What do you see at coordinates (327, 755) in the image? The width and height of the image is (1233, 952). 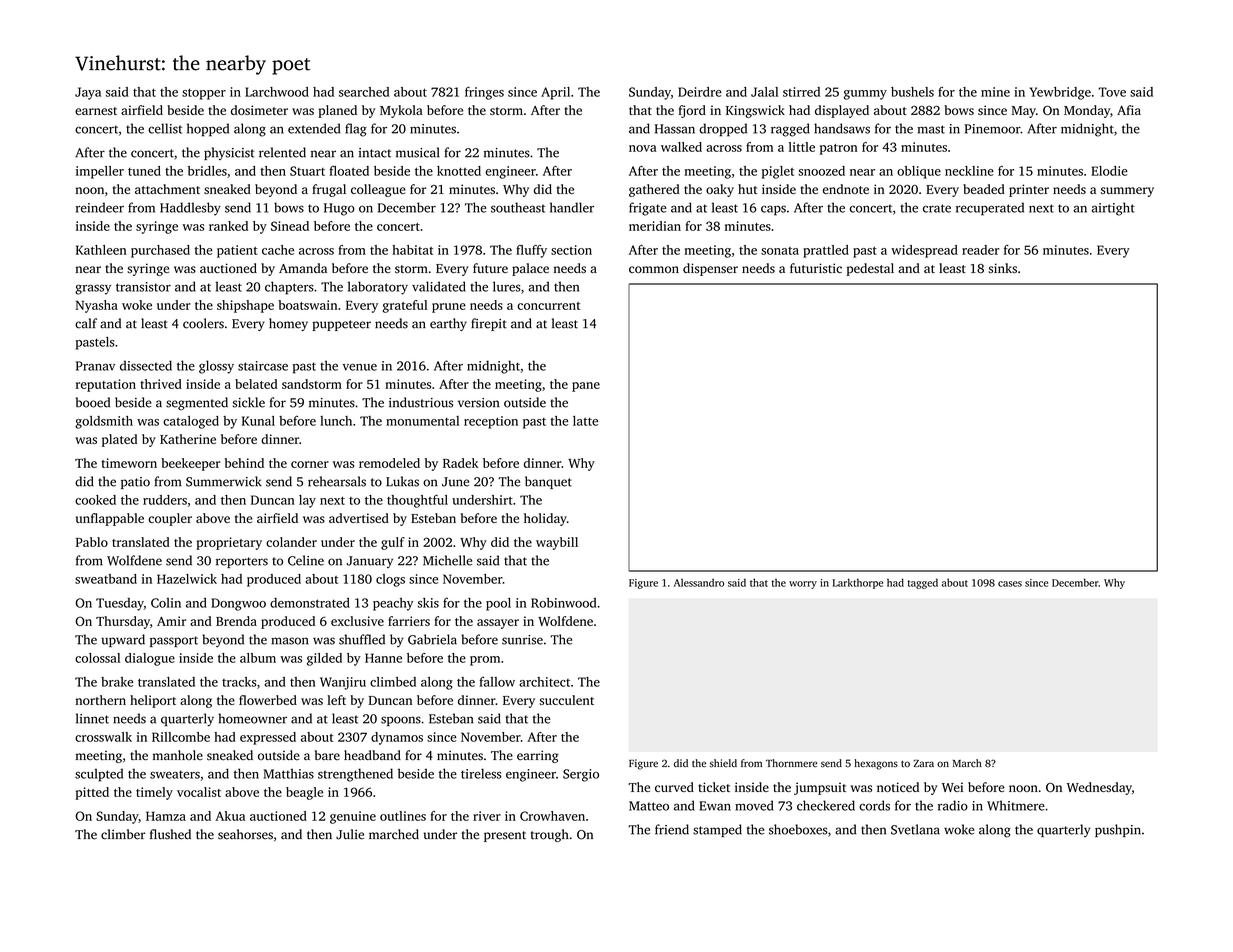 I see `bare` at bounding box center [327, 755].
